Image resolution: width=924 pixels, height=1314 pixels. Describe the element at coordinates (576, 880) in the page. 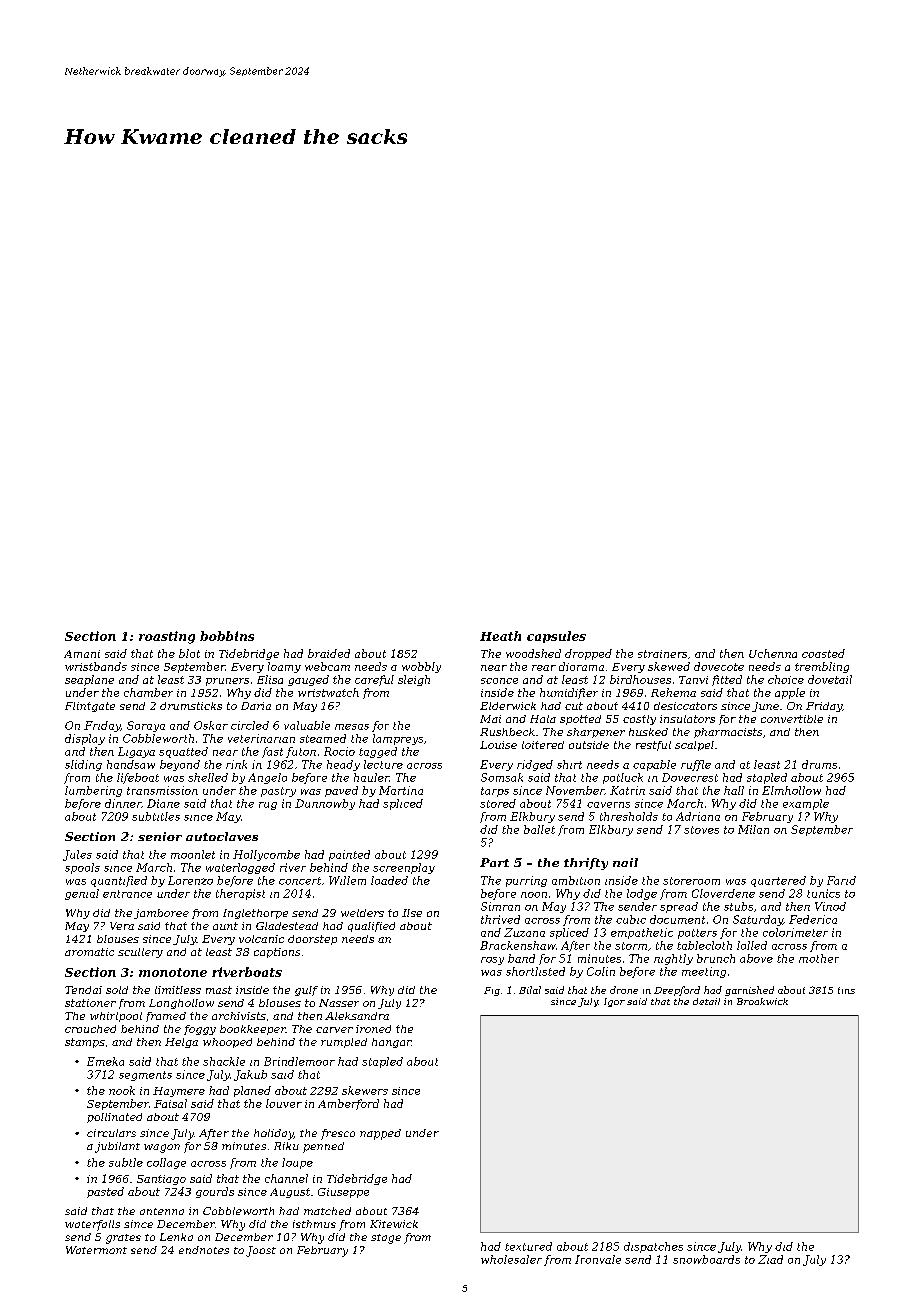

I see `ambition` at that location.
